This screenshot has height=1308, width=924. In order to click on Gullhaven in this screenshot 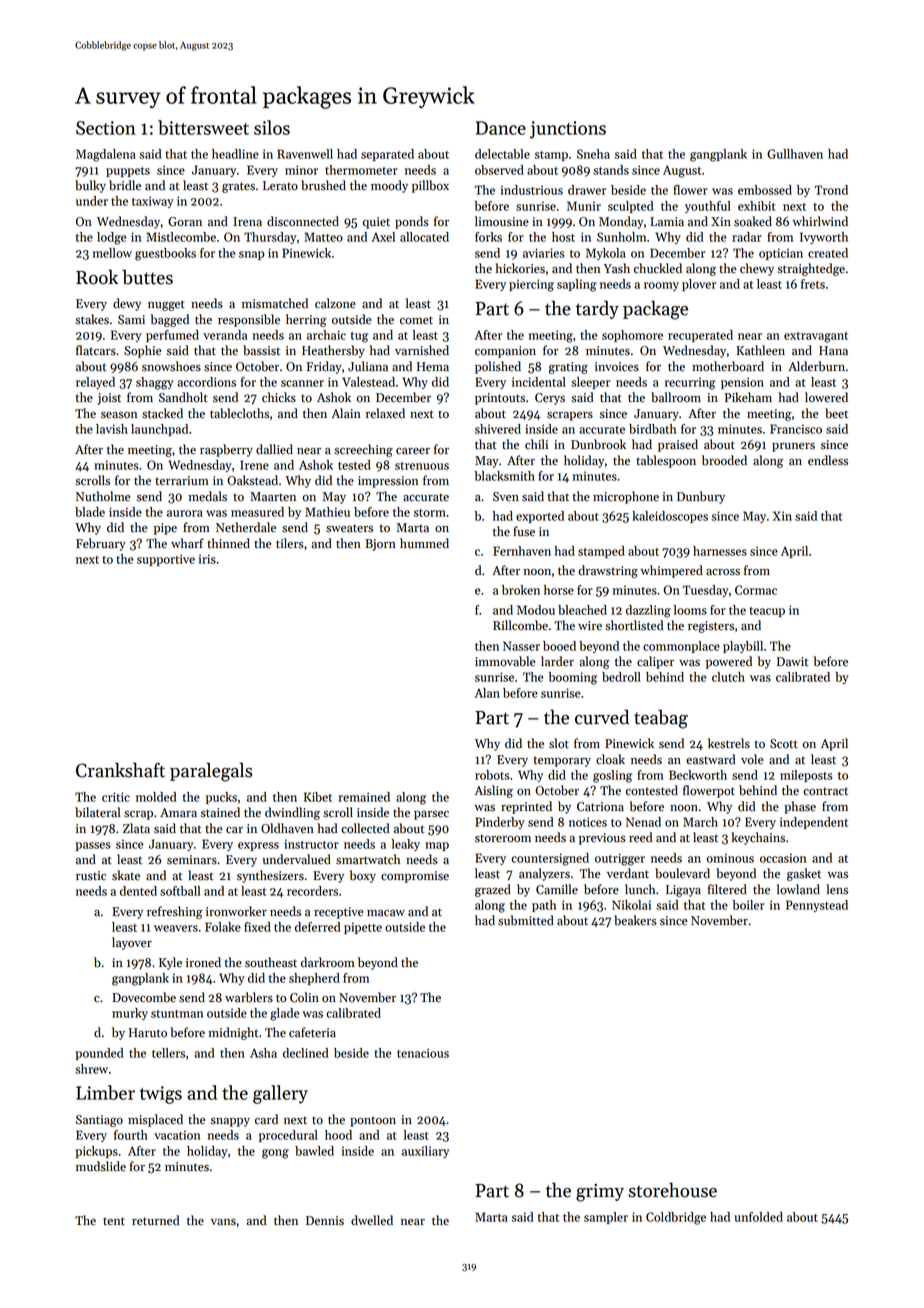, I will do `click(795, 154)`.
